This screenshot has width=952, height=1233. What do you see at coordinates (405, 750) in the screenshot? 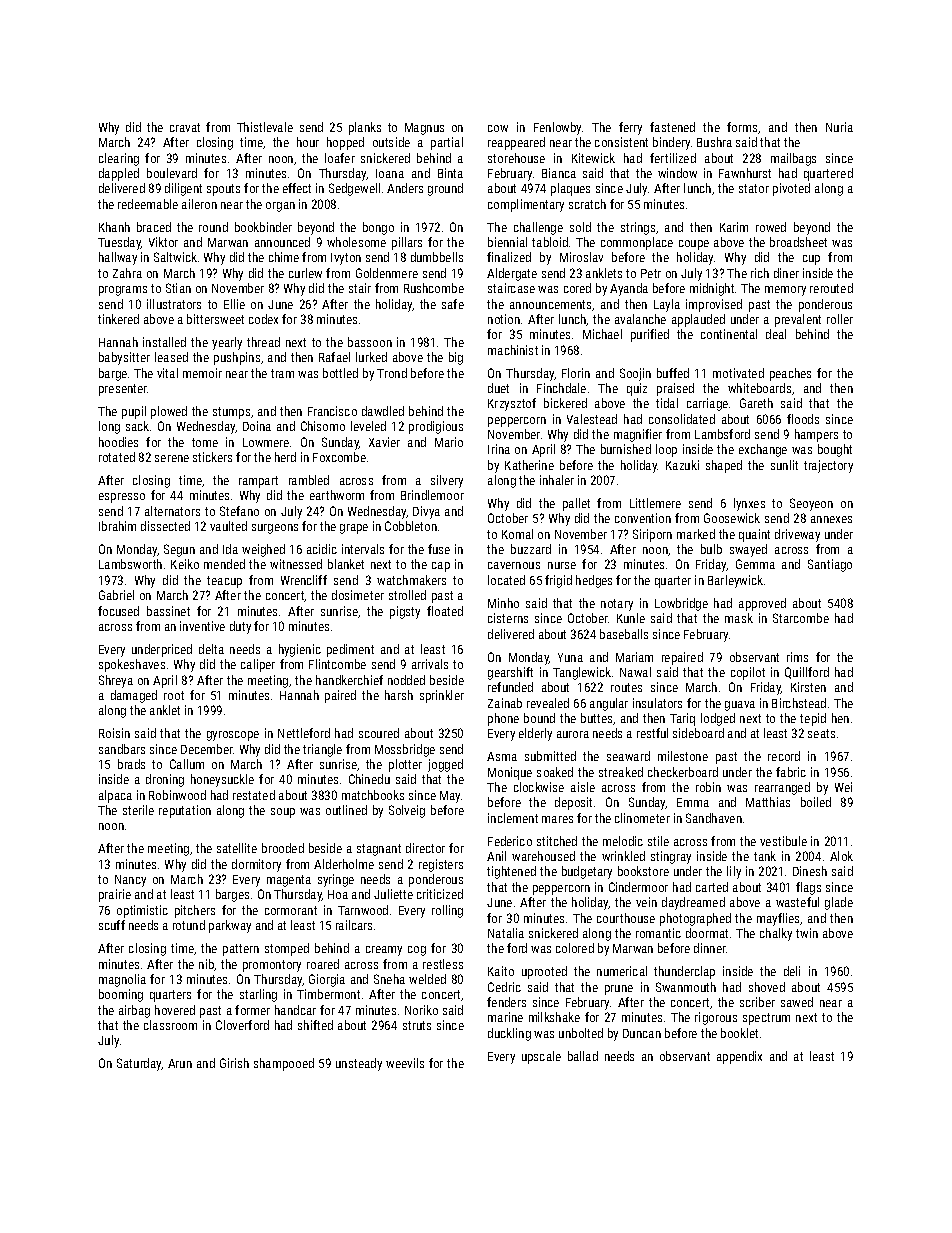
I see `Mossbridge` at bounding box center [405, 750].
